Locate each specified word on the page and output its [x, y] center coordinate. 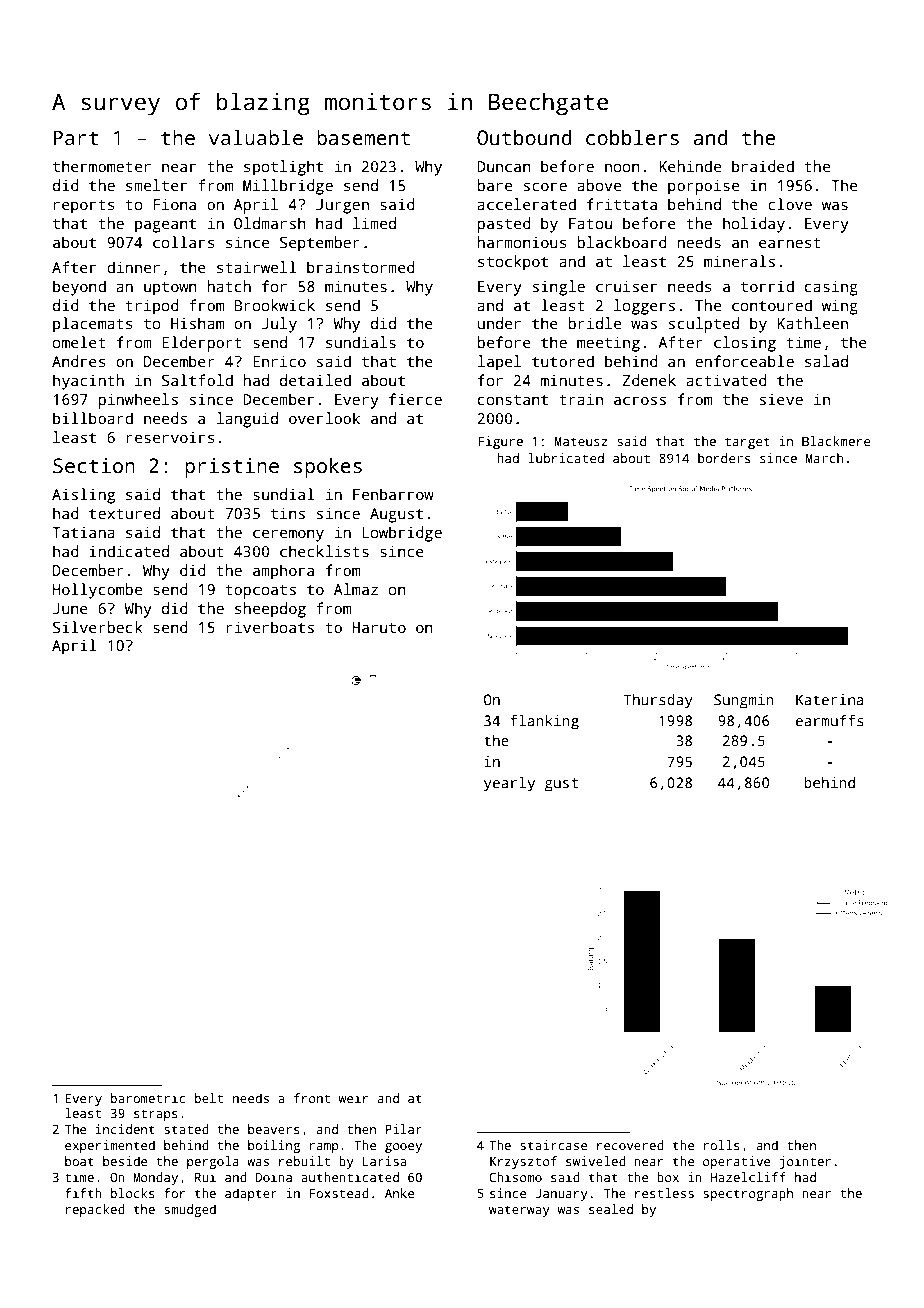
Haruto [379, 627]
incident [125, 1129]
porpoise [703, 187]
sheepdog [270, 610]
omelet [79, 342]
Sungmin [744, 701]
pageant [165, 226]
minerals [739, 261]
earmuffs [830, 720]
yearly [509, 784]
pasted [504, 225]
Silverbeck [98, 627]
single [559, 288]
